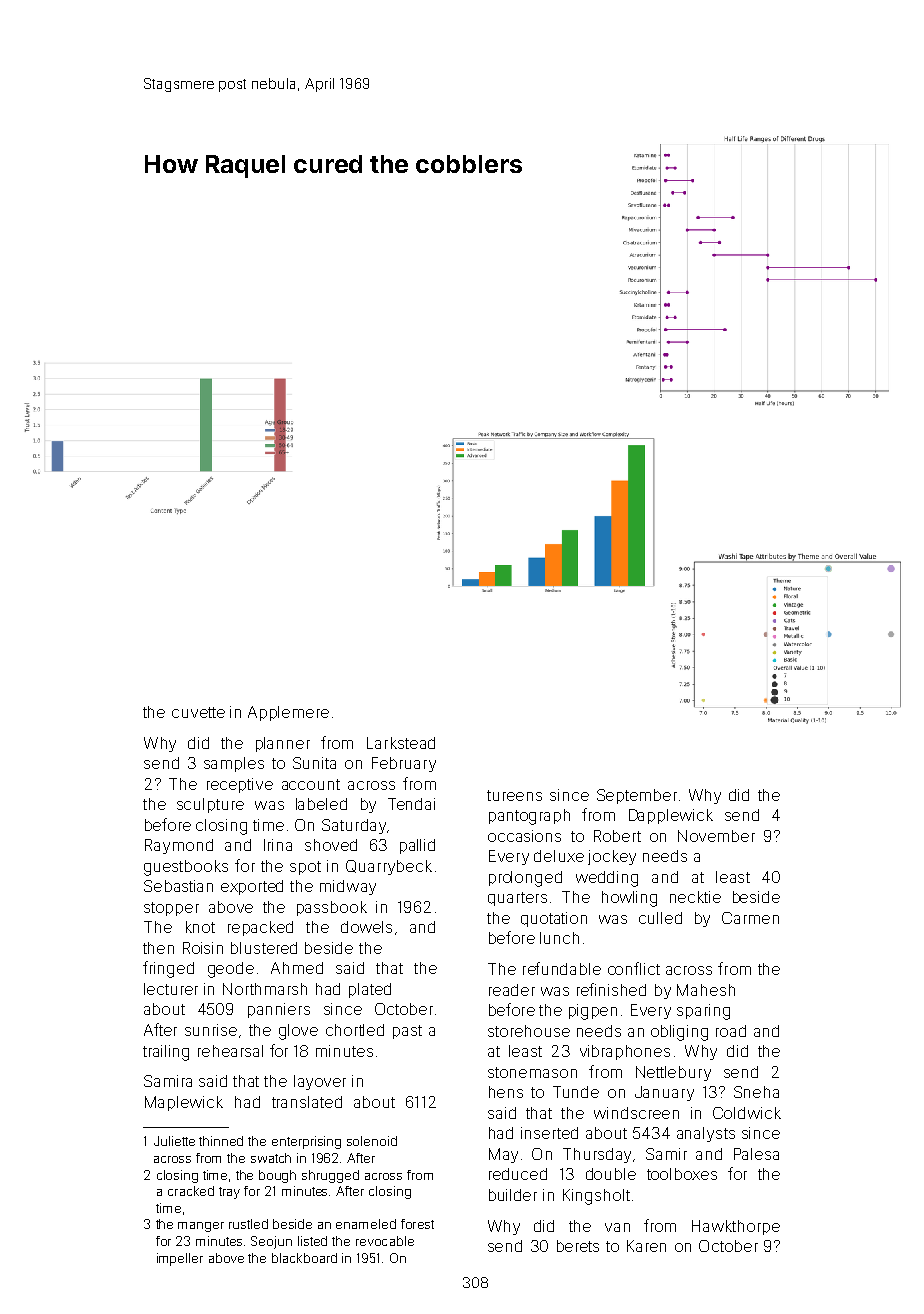 The image size is (924, 1314). What do you see at coordinates (304, 1258) in the page?
I see `blackboard` at bounding box center [304, 1258].
